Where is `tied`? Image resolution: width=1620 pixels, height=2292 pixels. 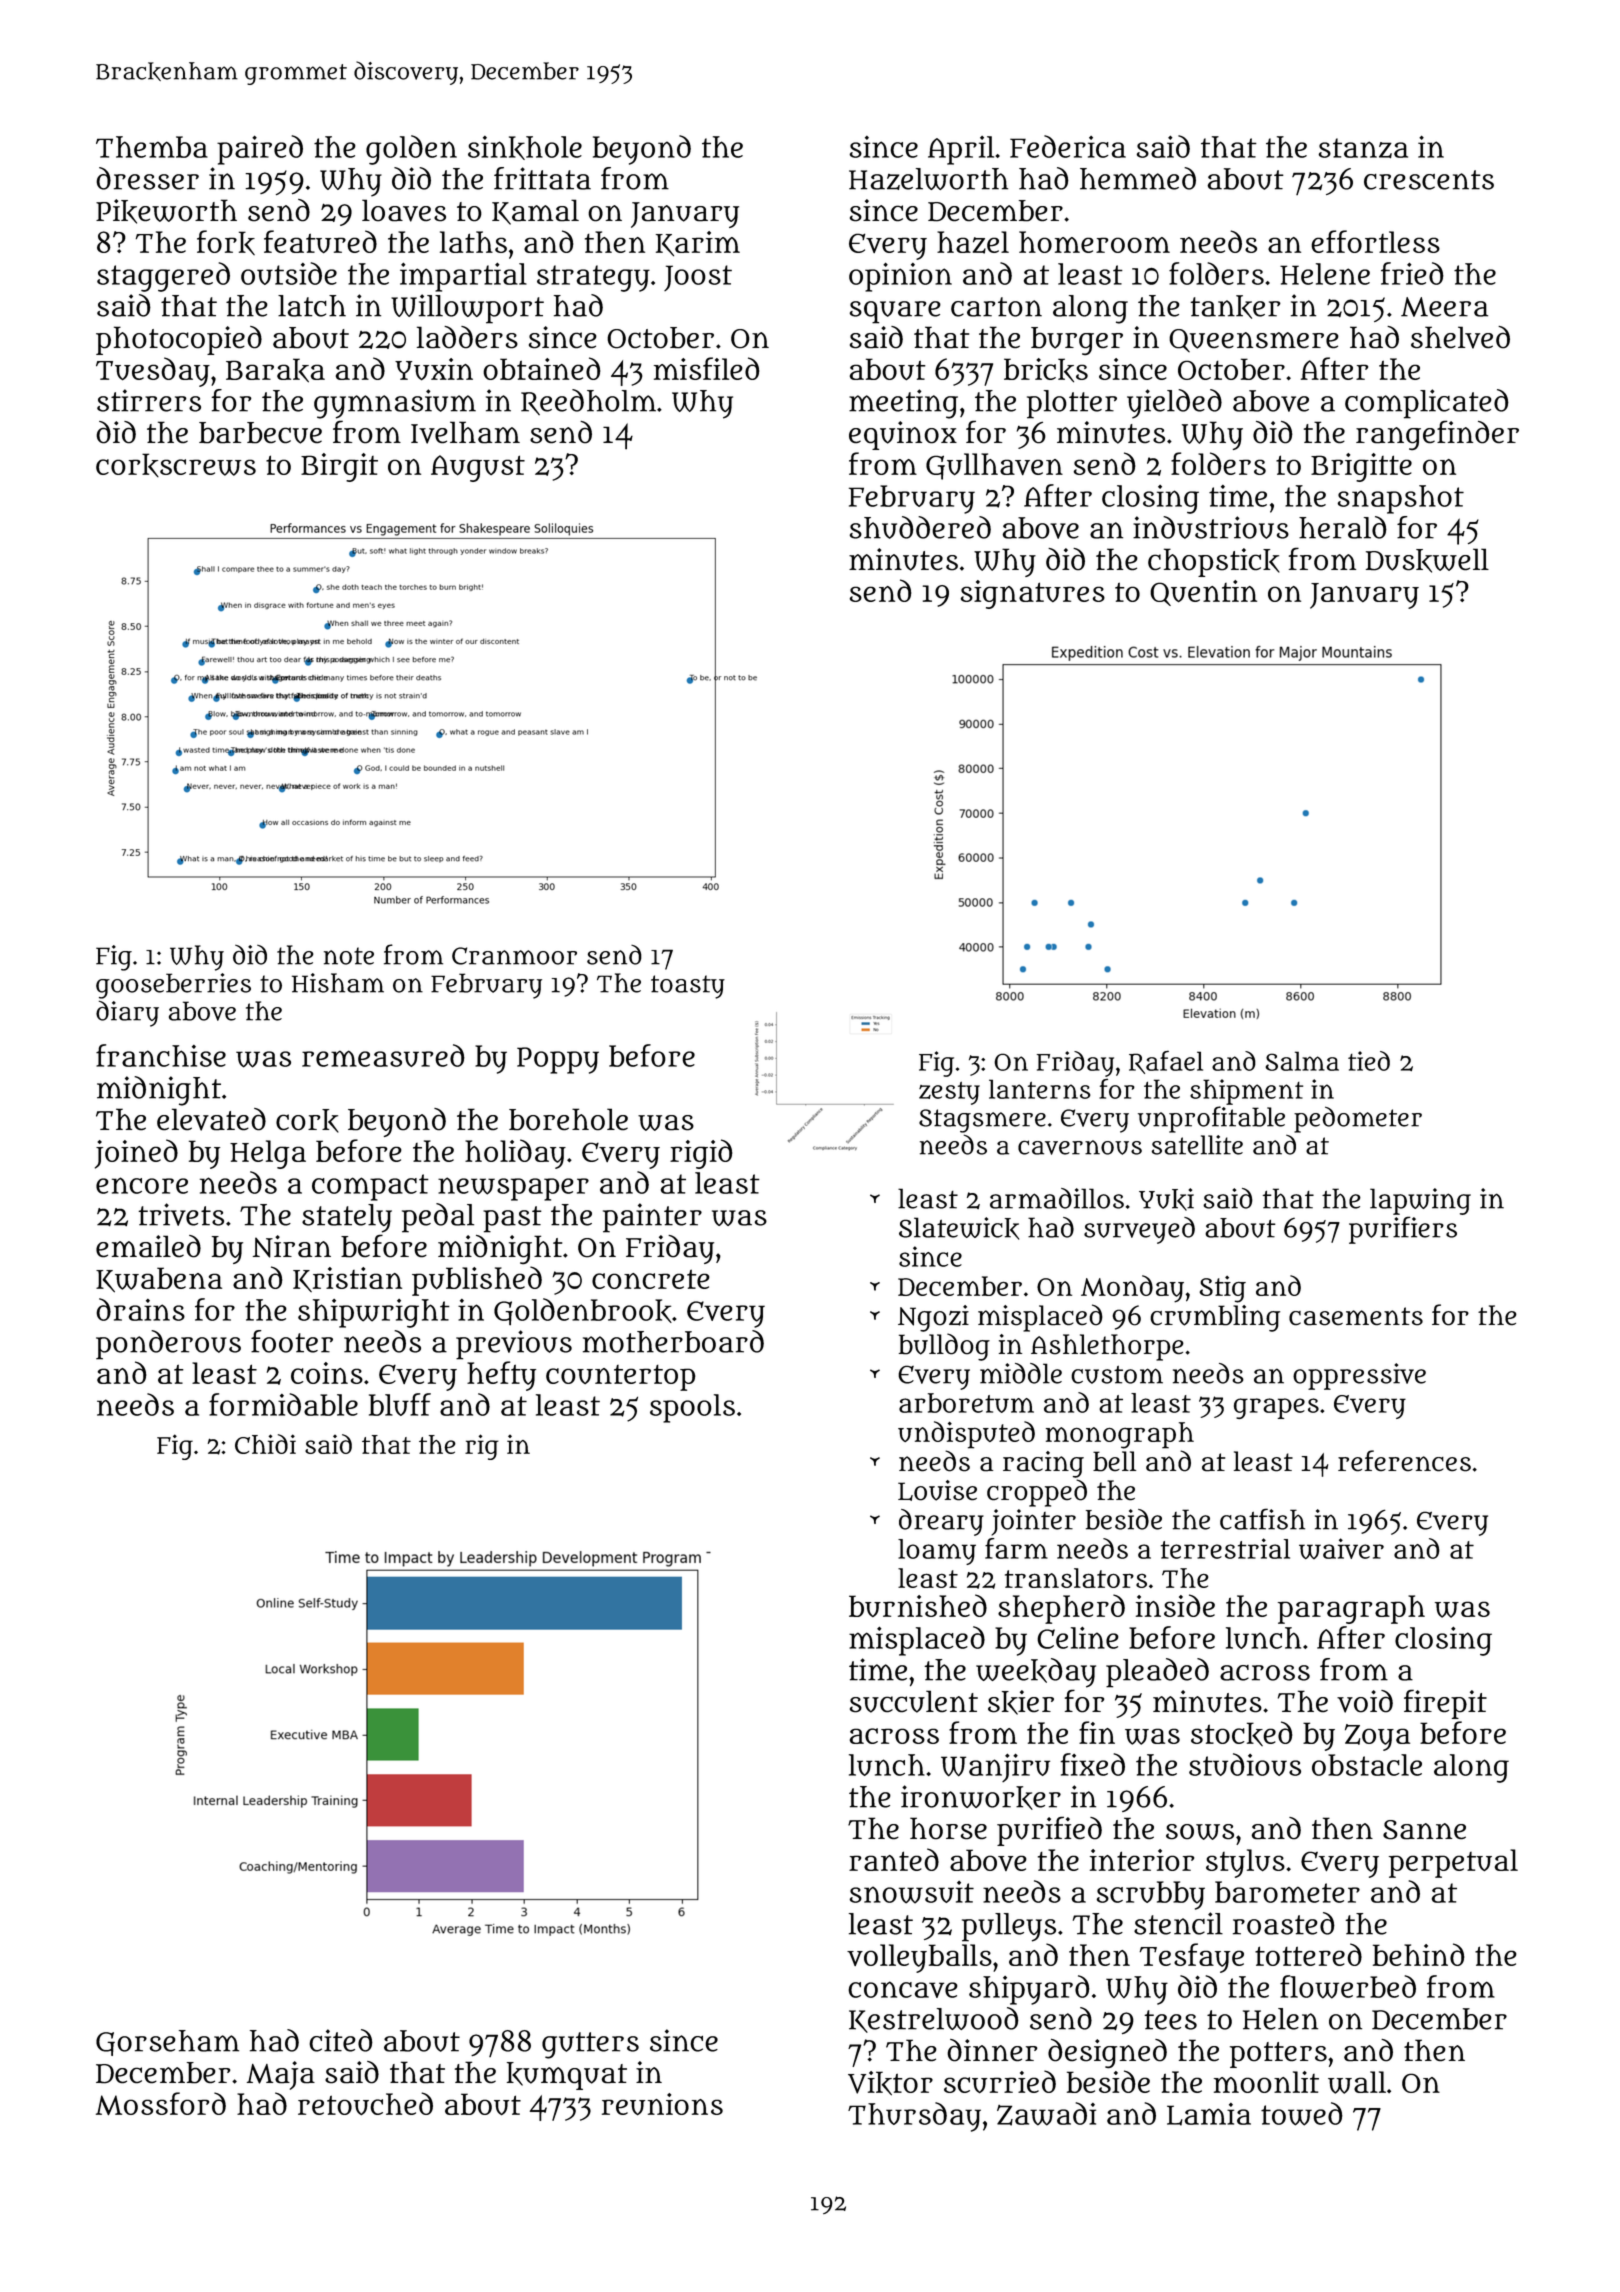
tied is located at coordinates (1369, 1061).
